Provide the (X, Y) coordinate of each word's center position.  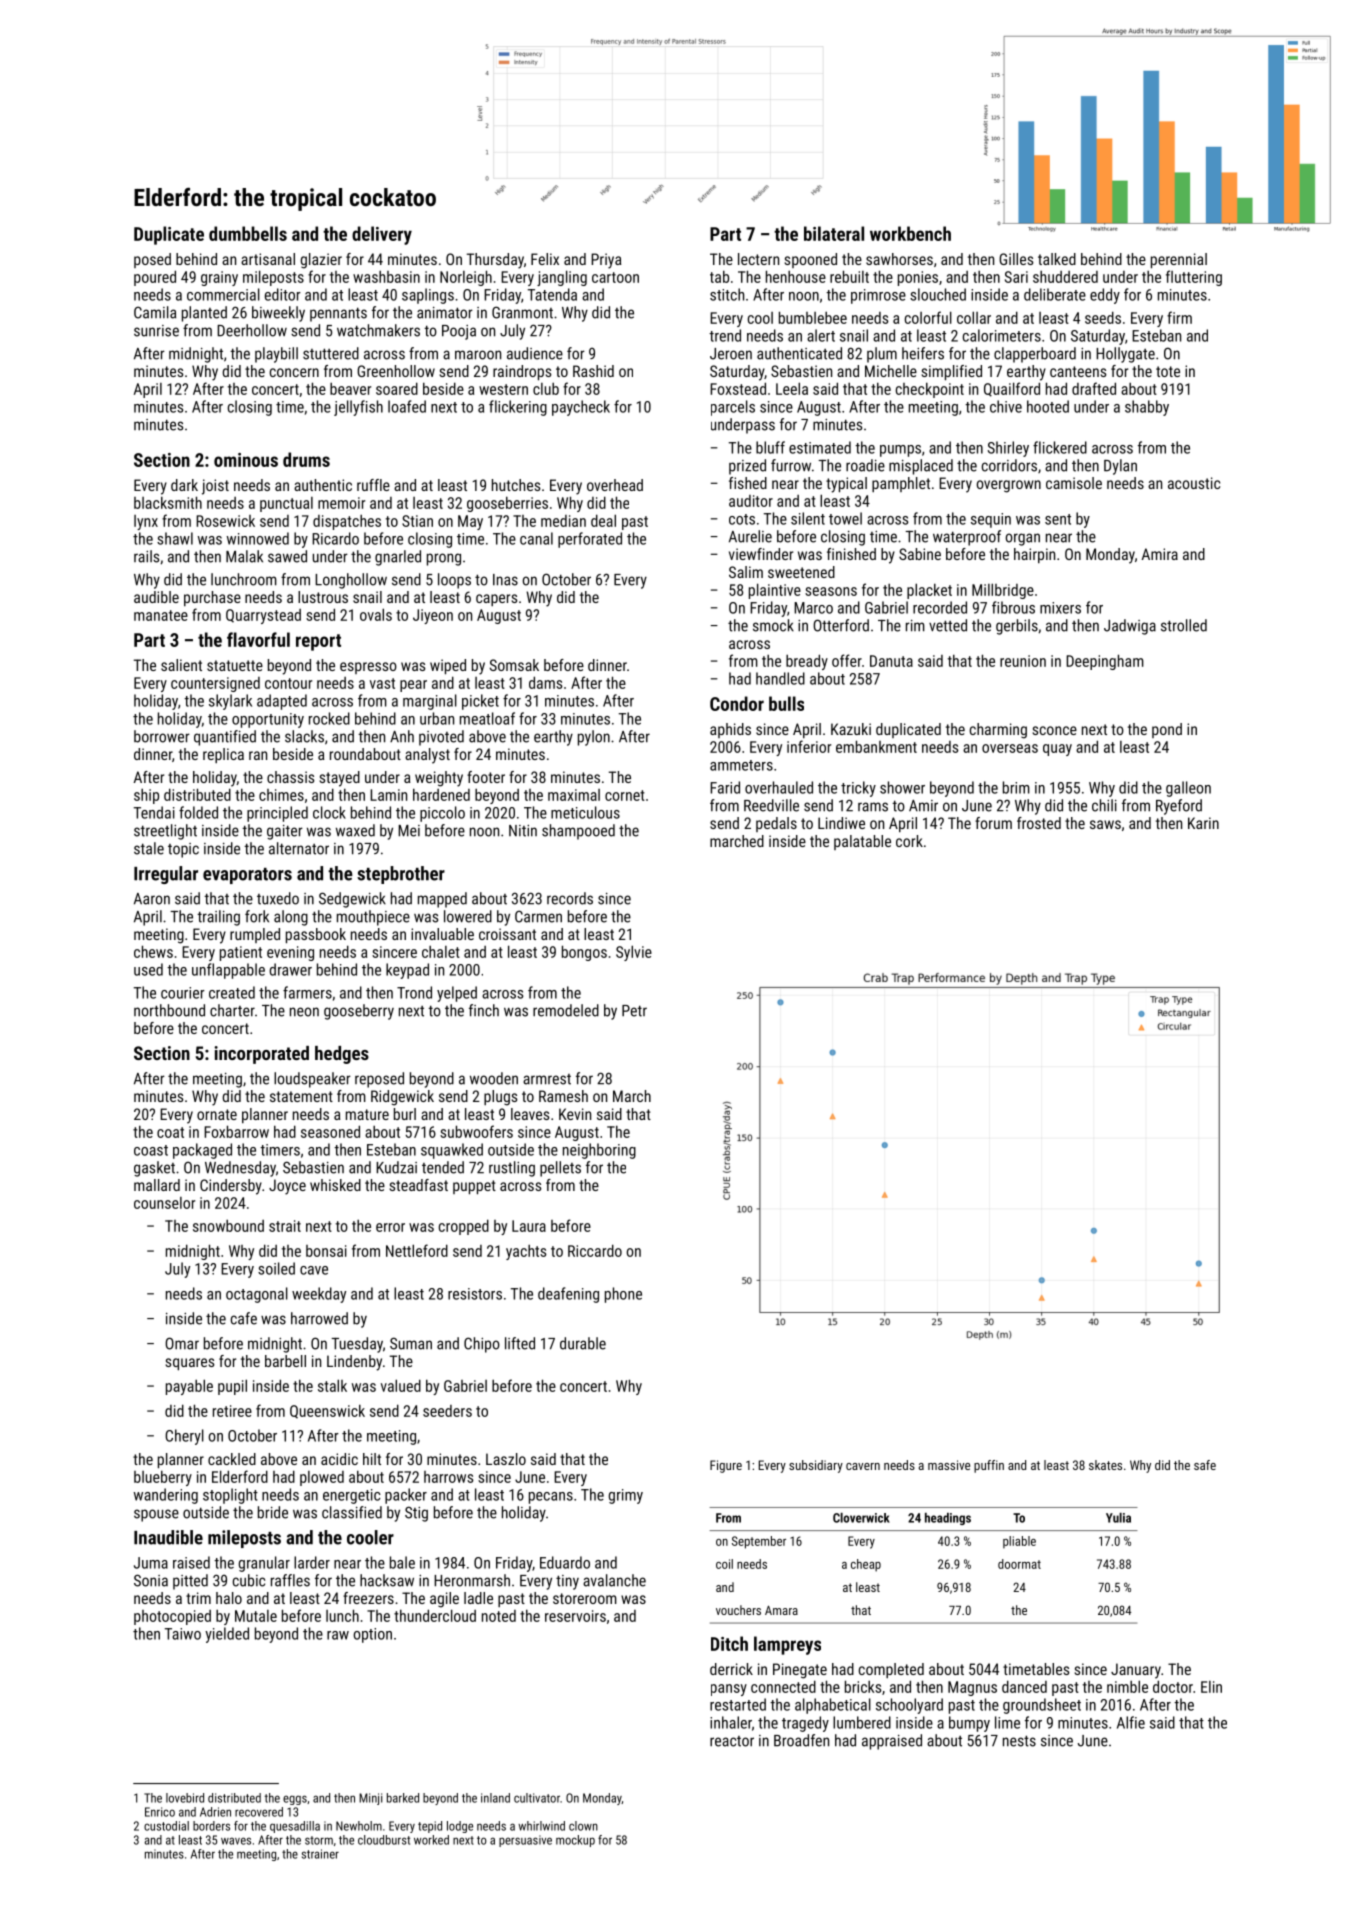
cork (909, 841)
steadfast (419, 1185)
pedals (776, 824)
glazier (321, 261)
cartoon (615, 277)
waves (236, 1841)
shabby (1147, 408)
